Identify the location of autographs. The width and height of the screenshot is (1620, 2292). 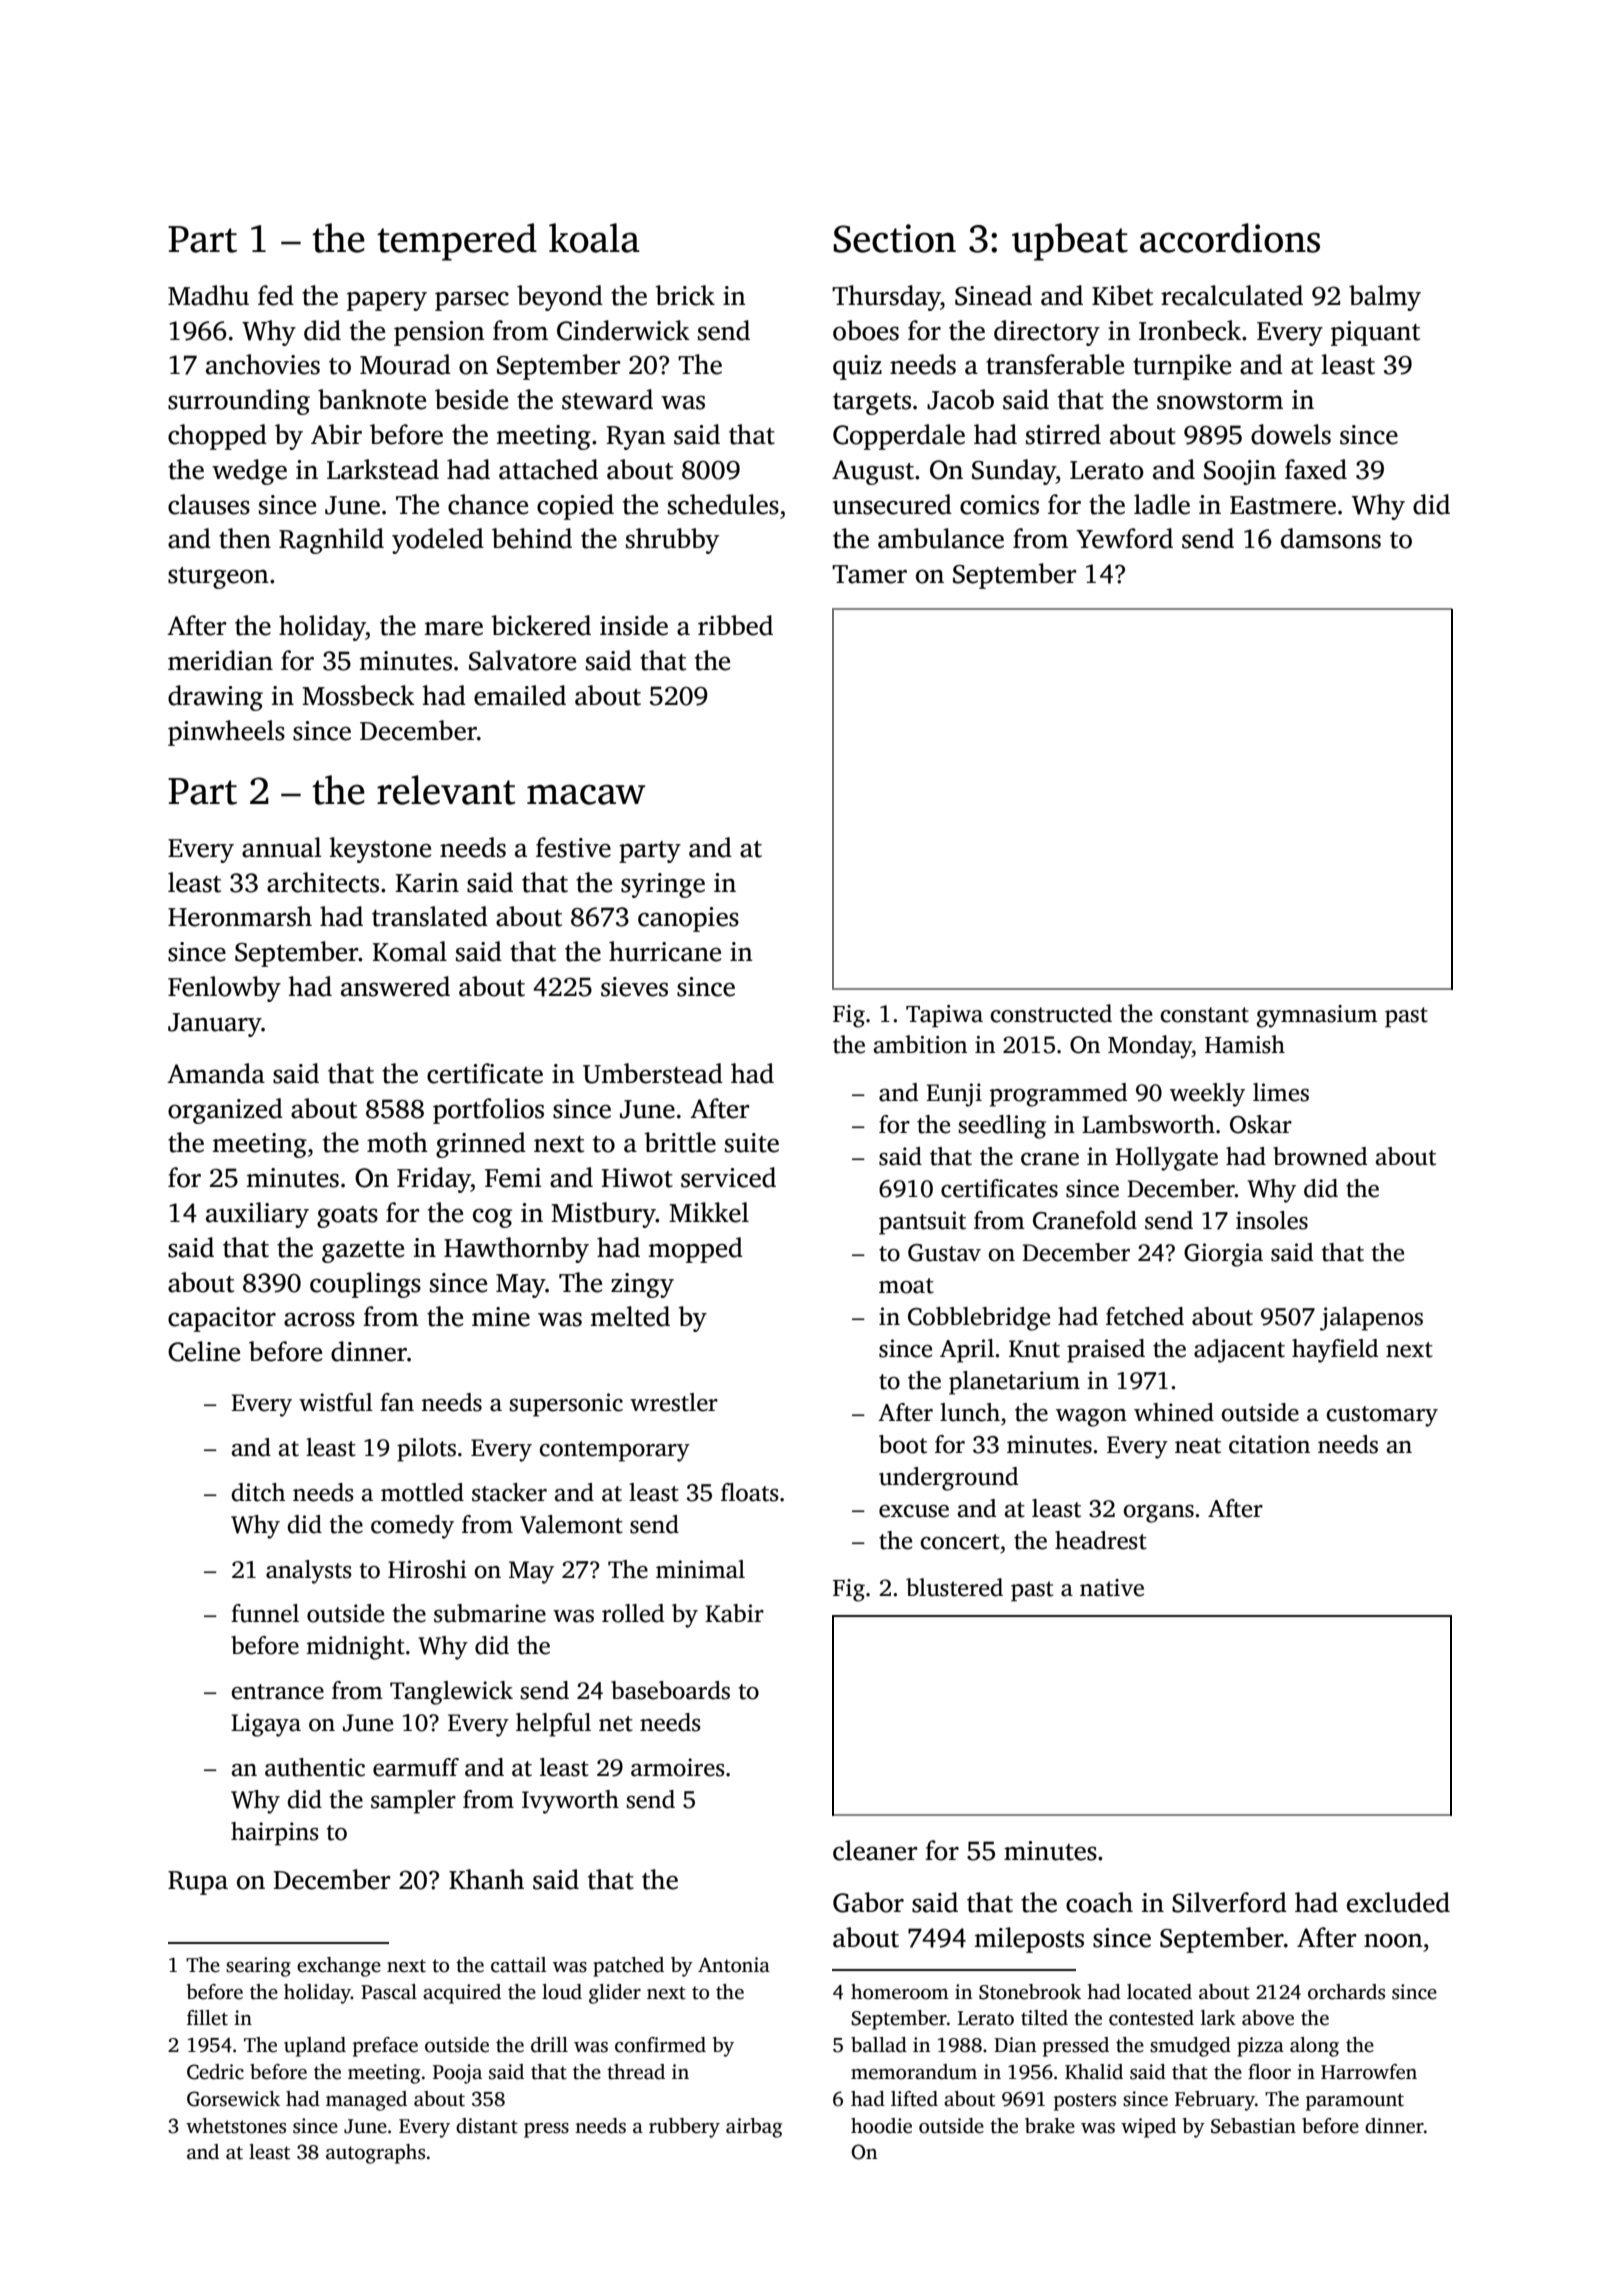
(375, 2154).
